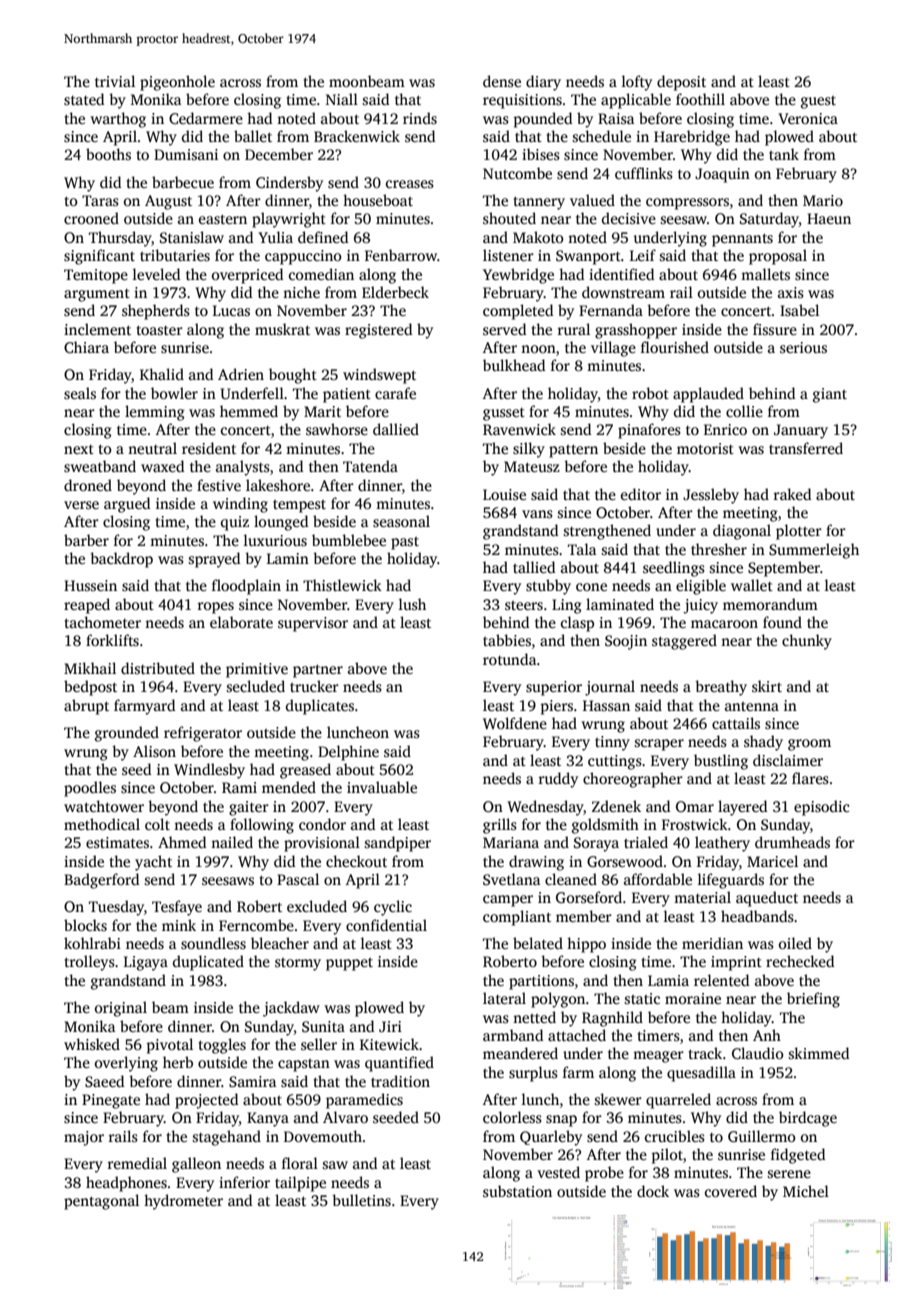 The width and height of the screenshot is (924, 1311). What do you see at coordinates (803, 347) in the screenshot?
I see `serious` at bounding box center [803, 347].
